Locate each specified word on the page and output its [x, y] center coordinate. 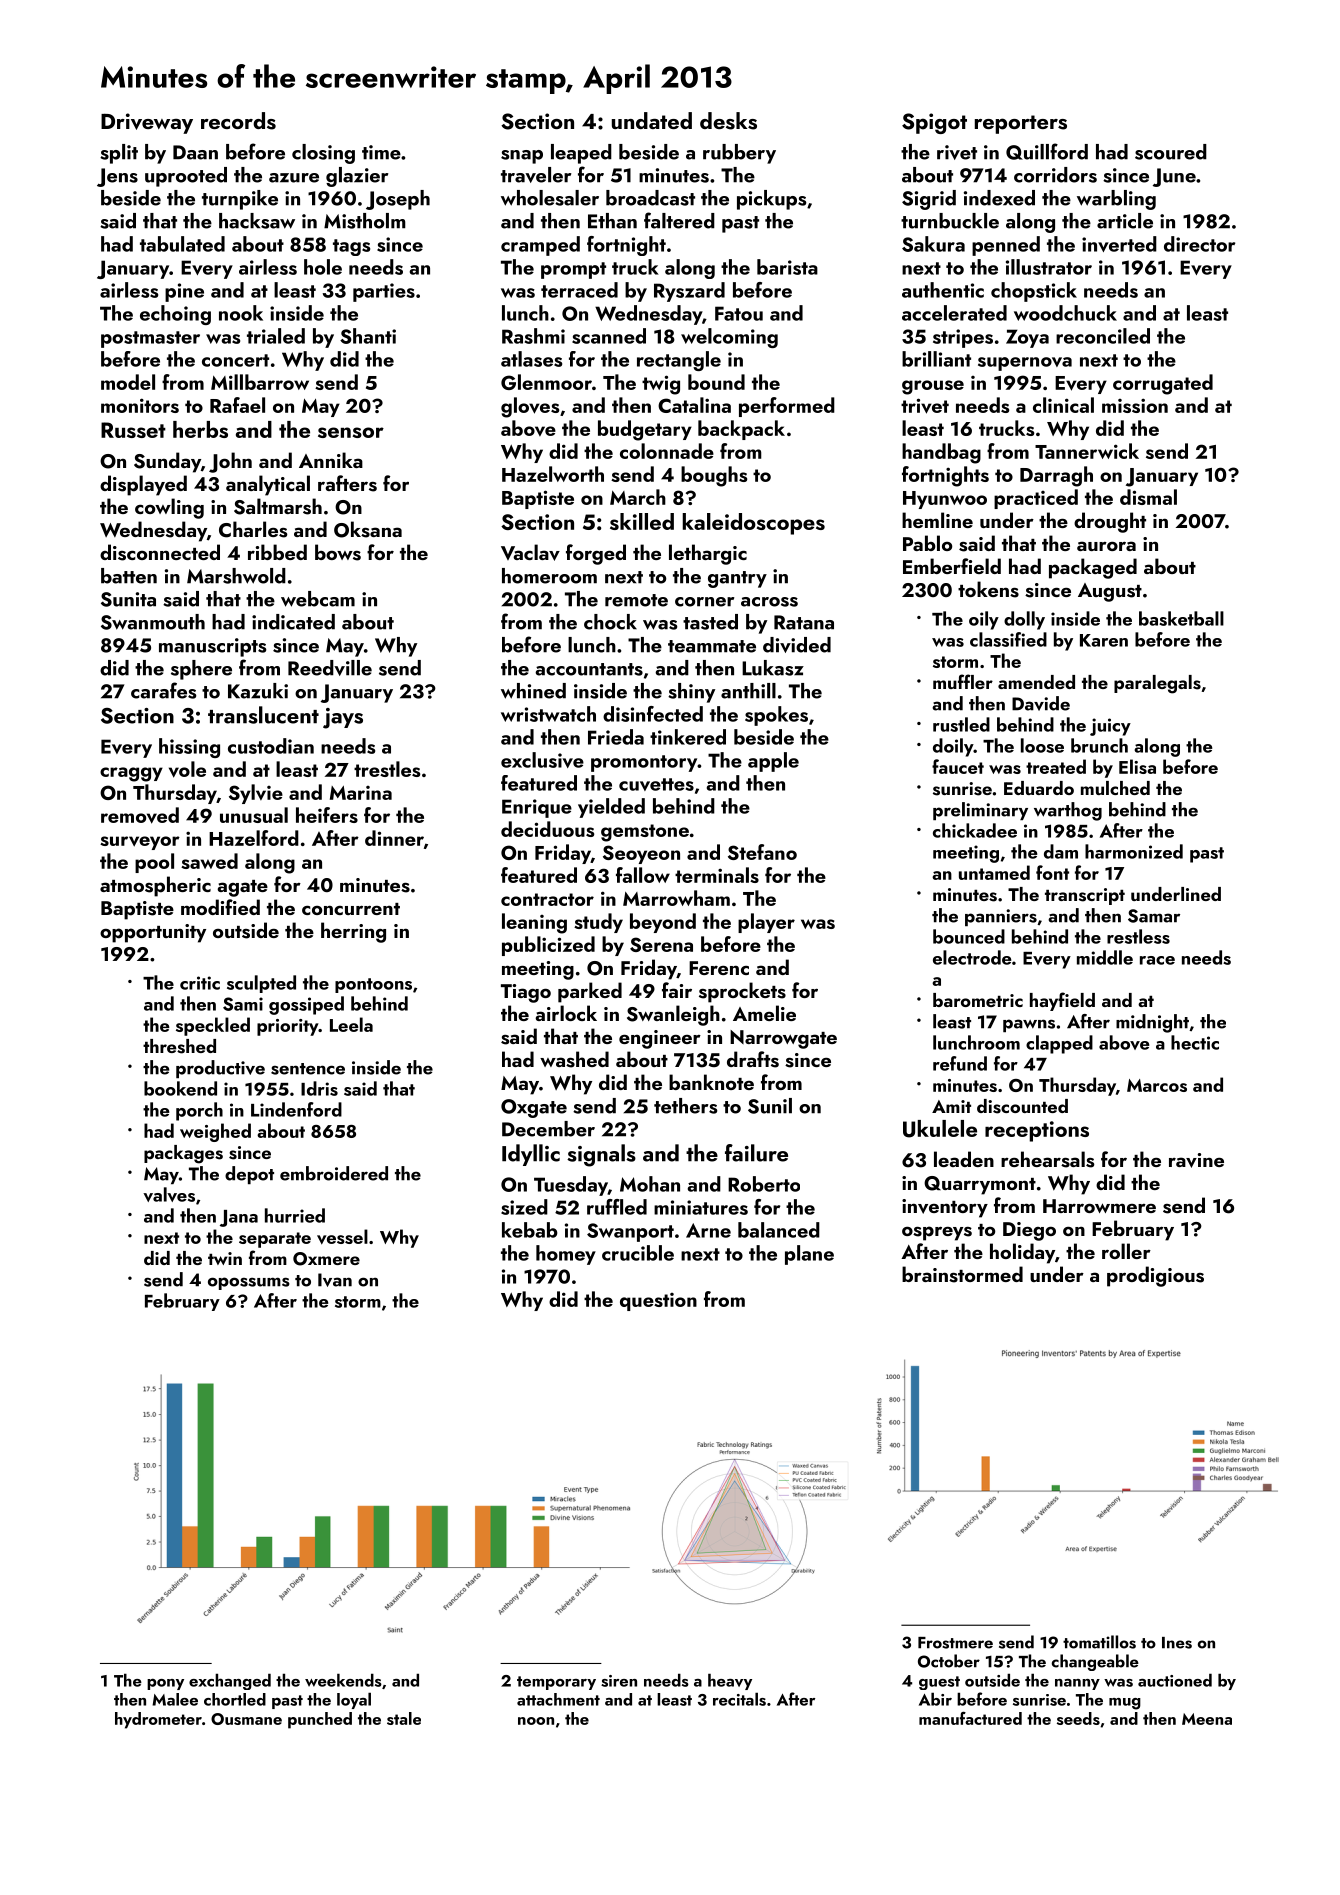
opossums [249, 1283]
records [238, 121]
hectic [1195, 1042]
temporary [556, 1683]
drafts [753, 1059]
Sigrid [929, 200]
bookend [180, 1088]
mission [1135, 405]
